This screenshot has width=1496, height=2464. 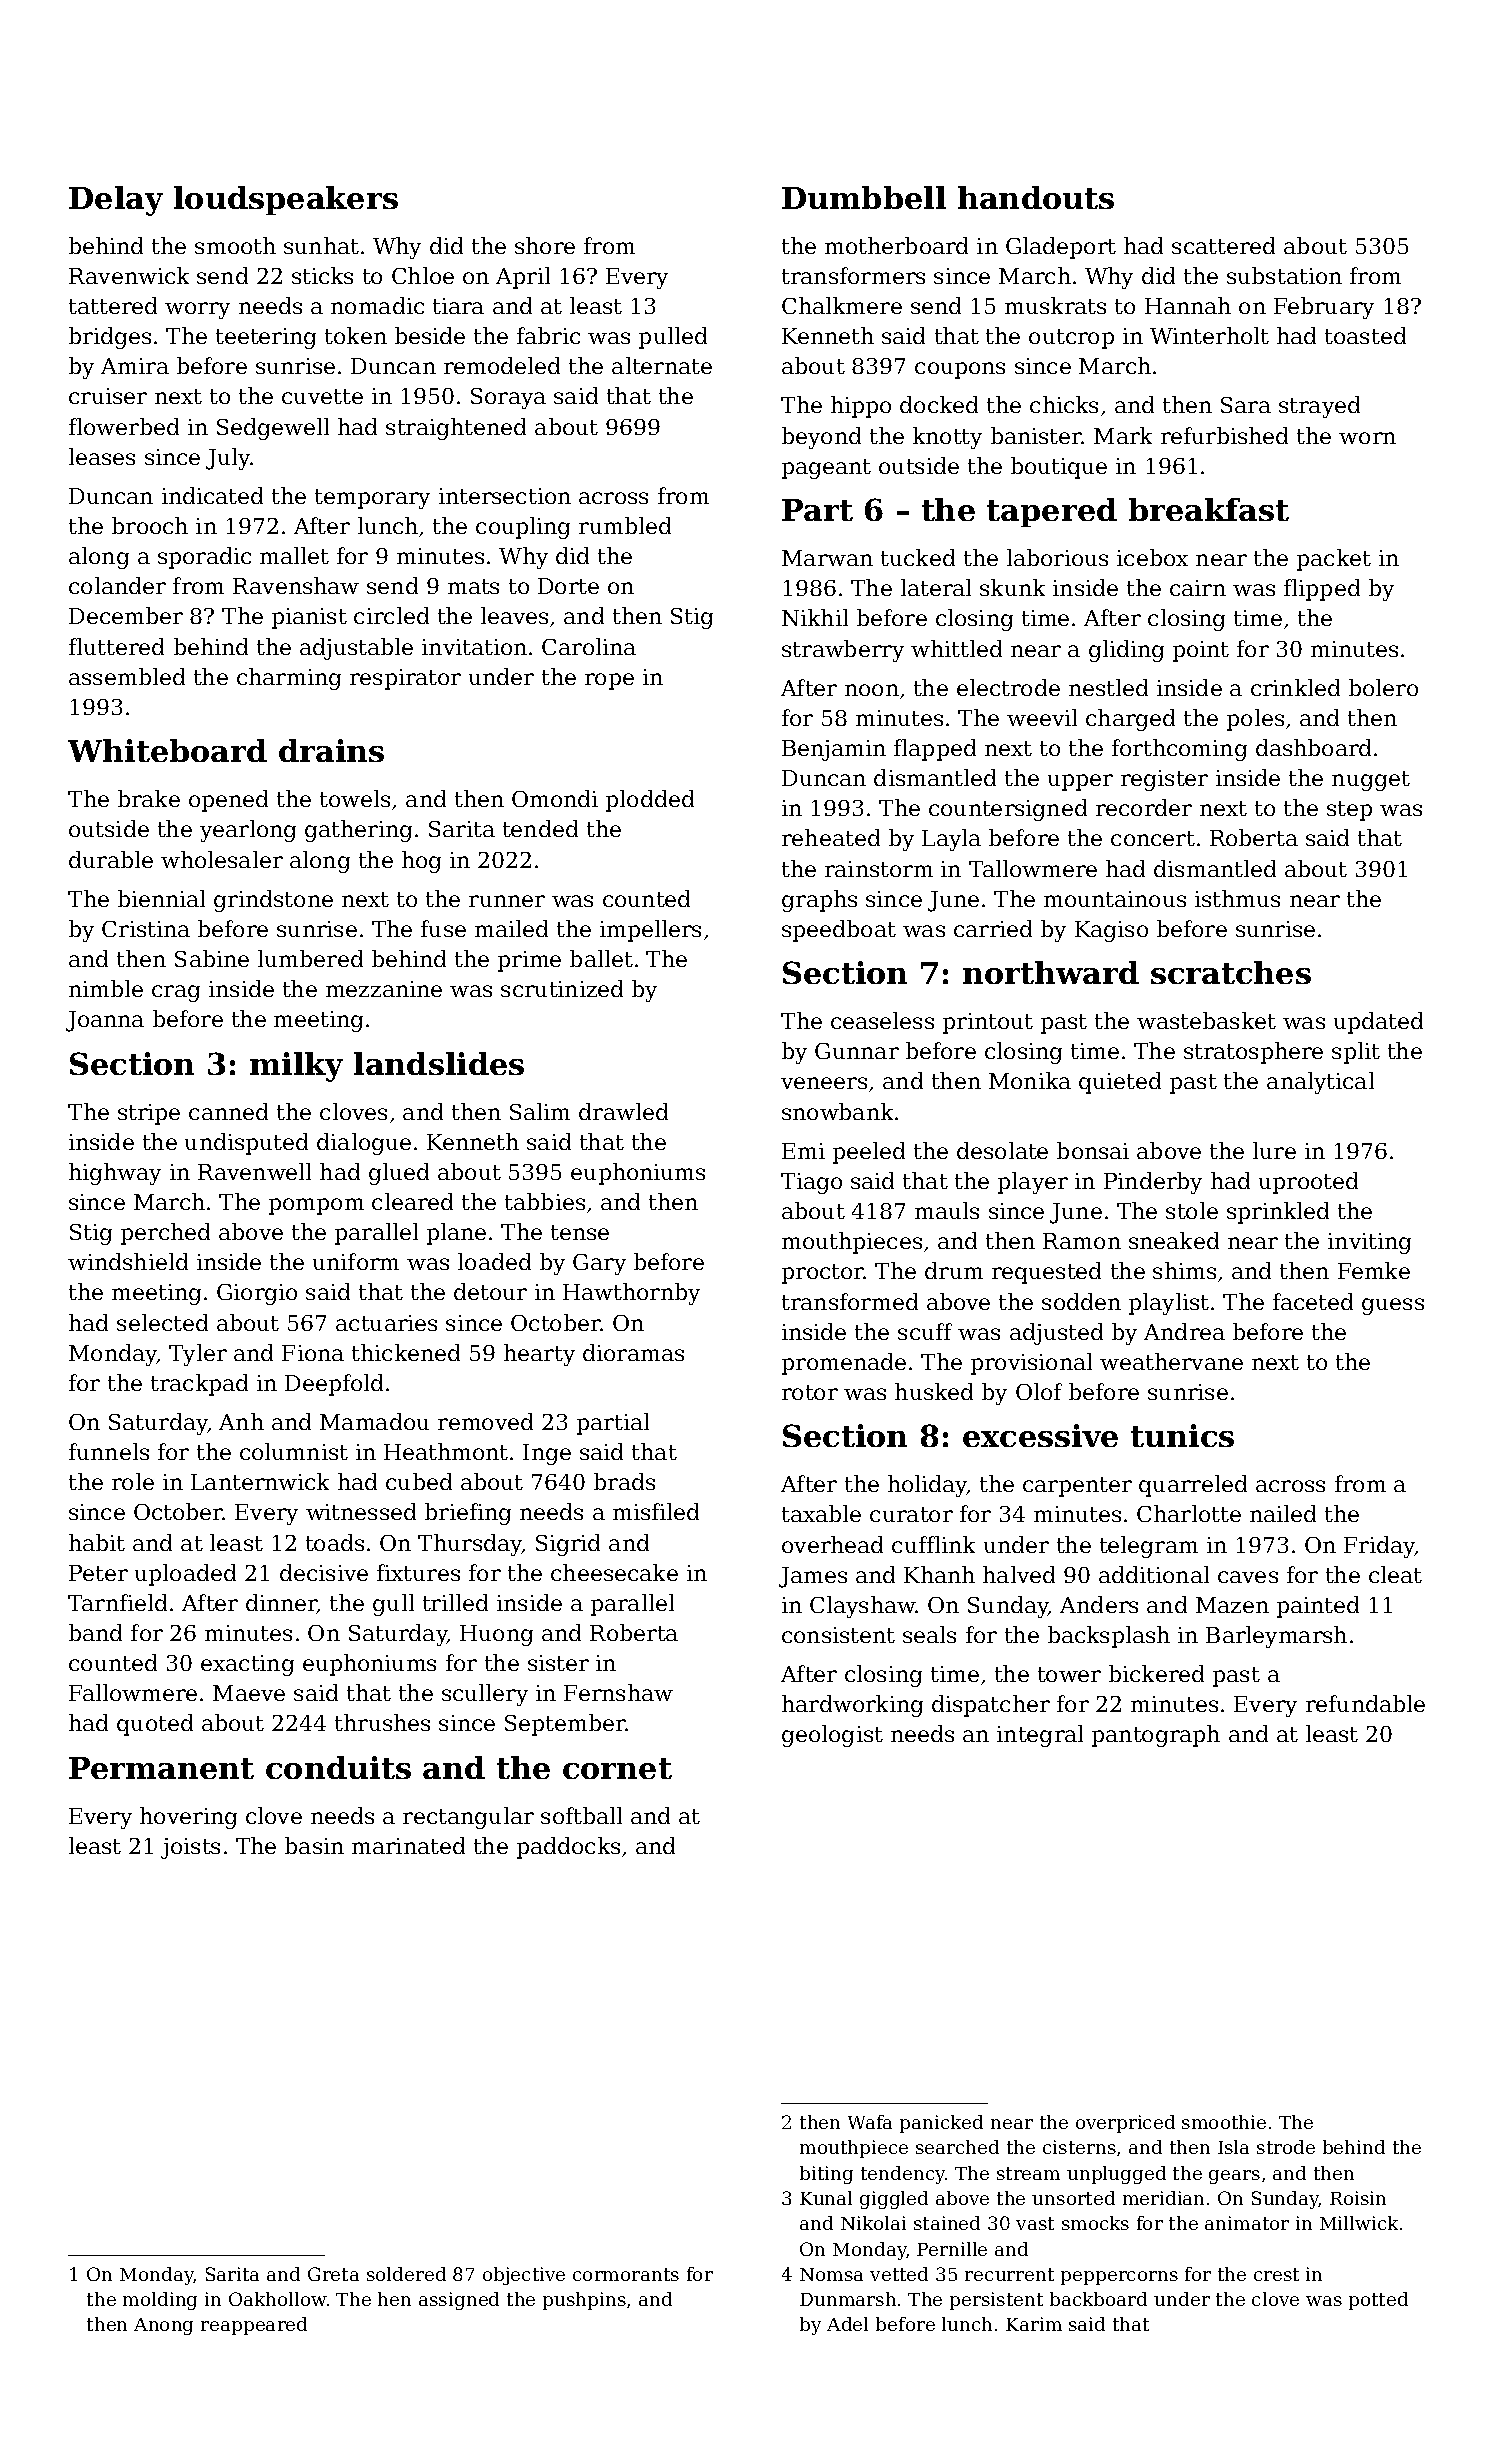 What do you see at coordinates (116, 646) in the screenshot?
I see `fluttered` at bounding box center [116, 646].
